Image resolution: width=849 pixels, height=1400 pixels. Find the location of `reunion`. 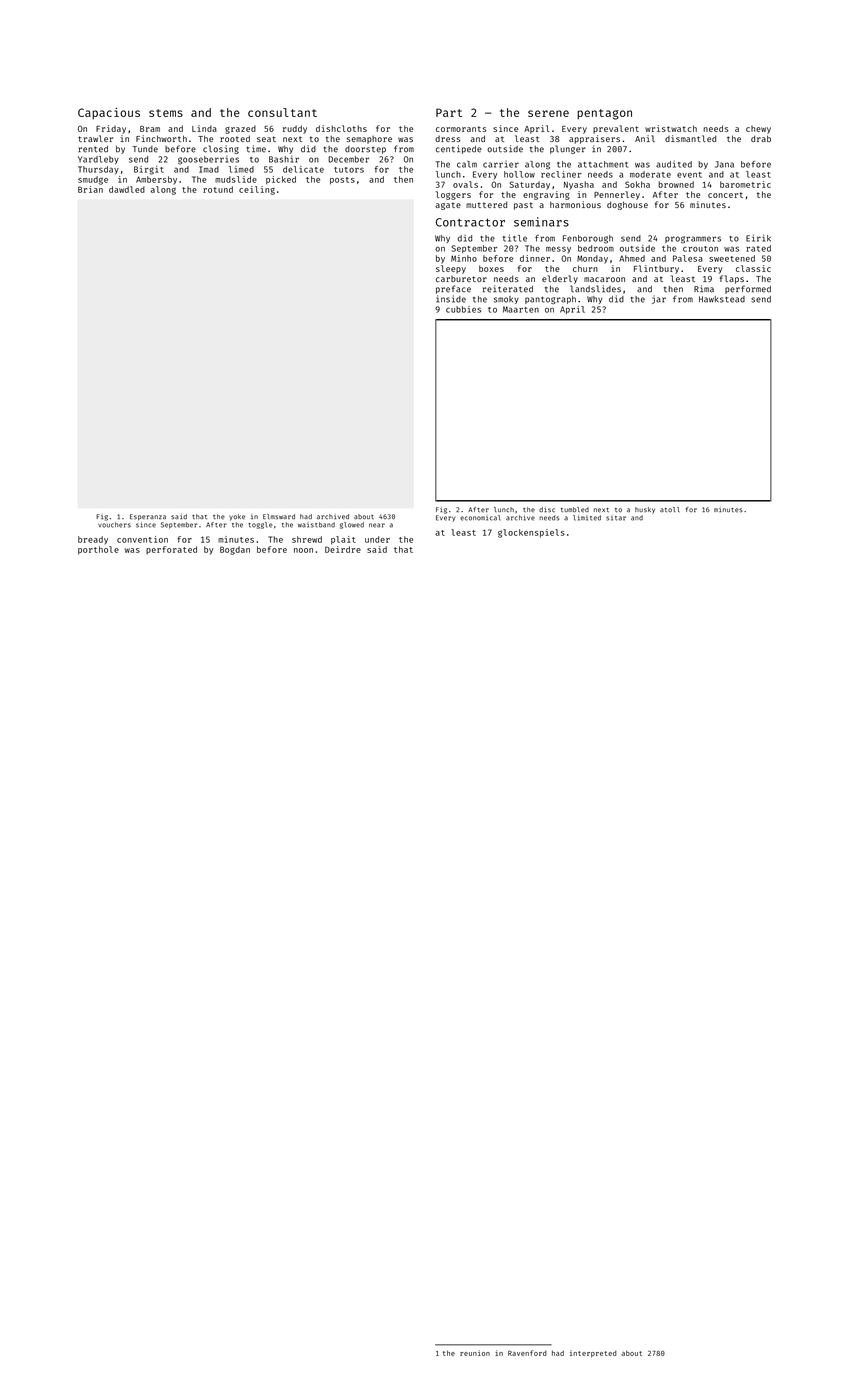

reunion is located at coordinates (475, 1353).
